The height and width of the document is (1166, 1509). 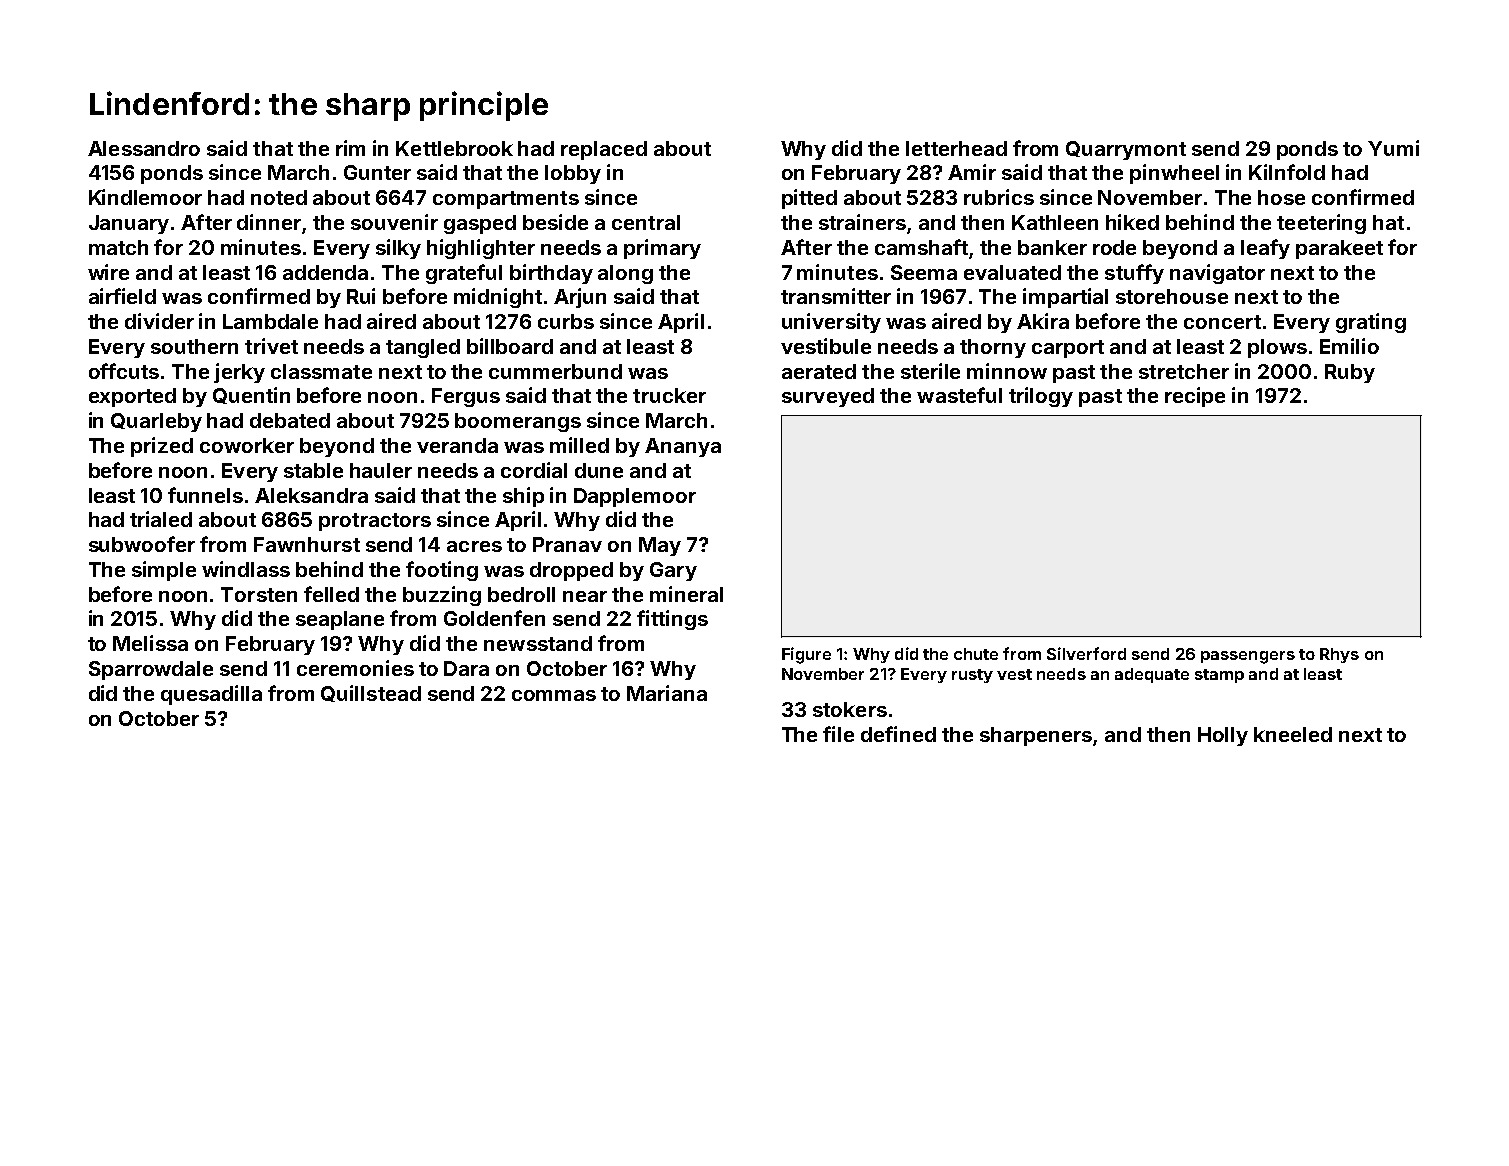 What do you see at coordinates (118, 247) in the document?
I see `match` at bounding box center [118, 247].
